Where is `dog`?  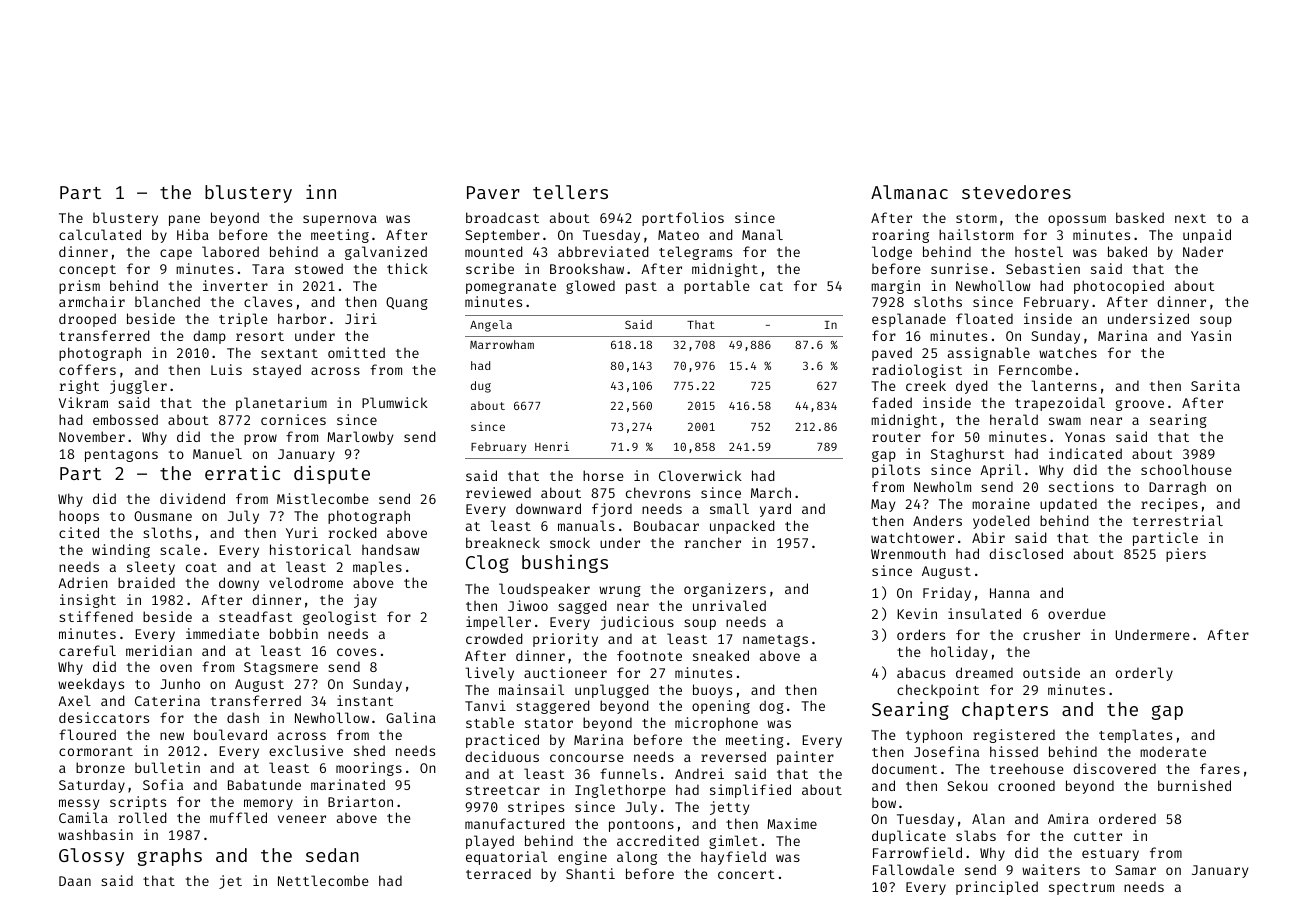 dog is located at coordinates (771, 707).
